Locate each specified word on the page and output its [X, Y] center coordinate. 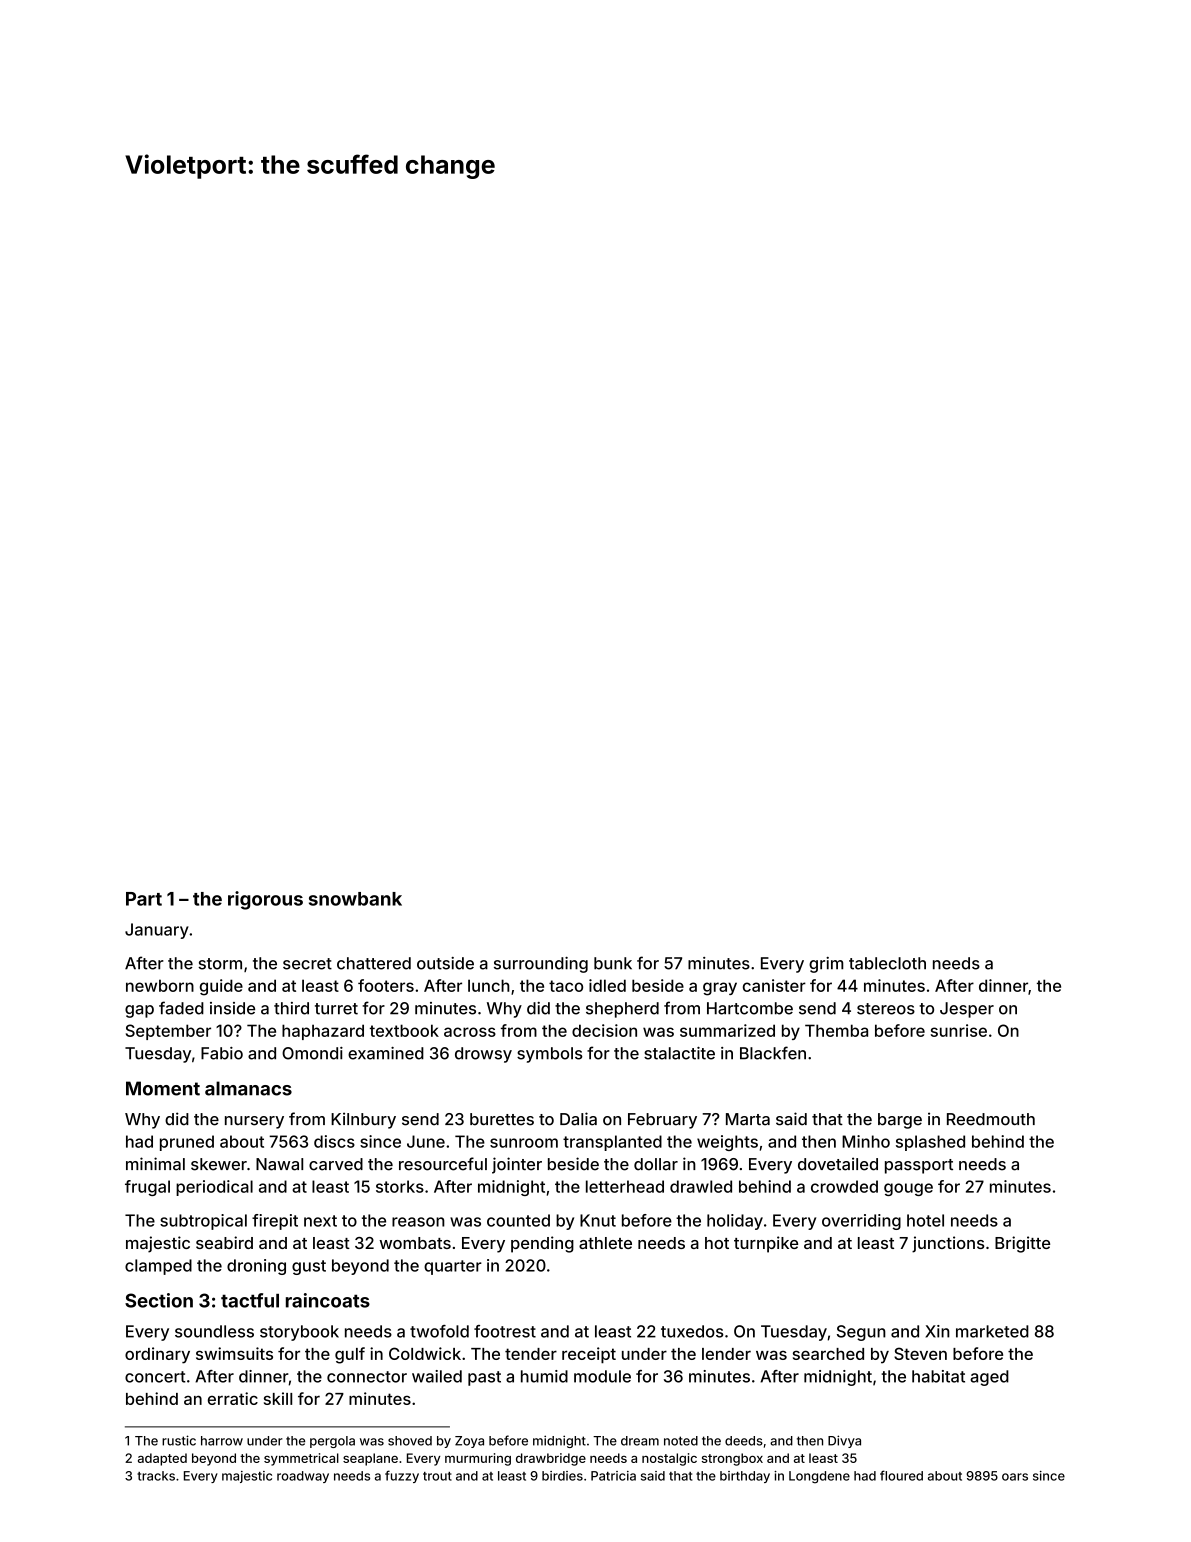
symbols [550, 1055]
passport [919, 1166]
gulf [350, 1355]
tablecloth [887, 963]
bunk [613, 963]
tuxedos [692, 1331]
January [157, 931]
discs [334, 1141]
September [168, 1032]
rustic [179, 1440]
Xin [937, 1331]
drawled [701, 1186]
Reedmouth [991, 1119]
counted [518, 1220]
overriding [861, 1222]
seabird [224, 1242]
